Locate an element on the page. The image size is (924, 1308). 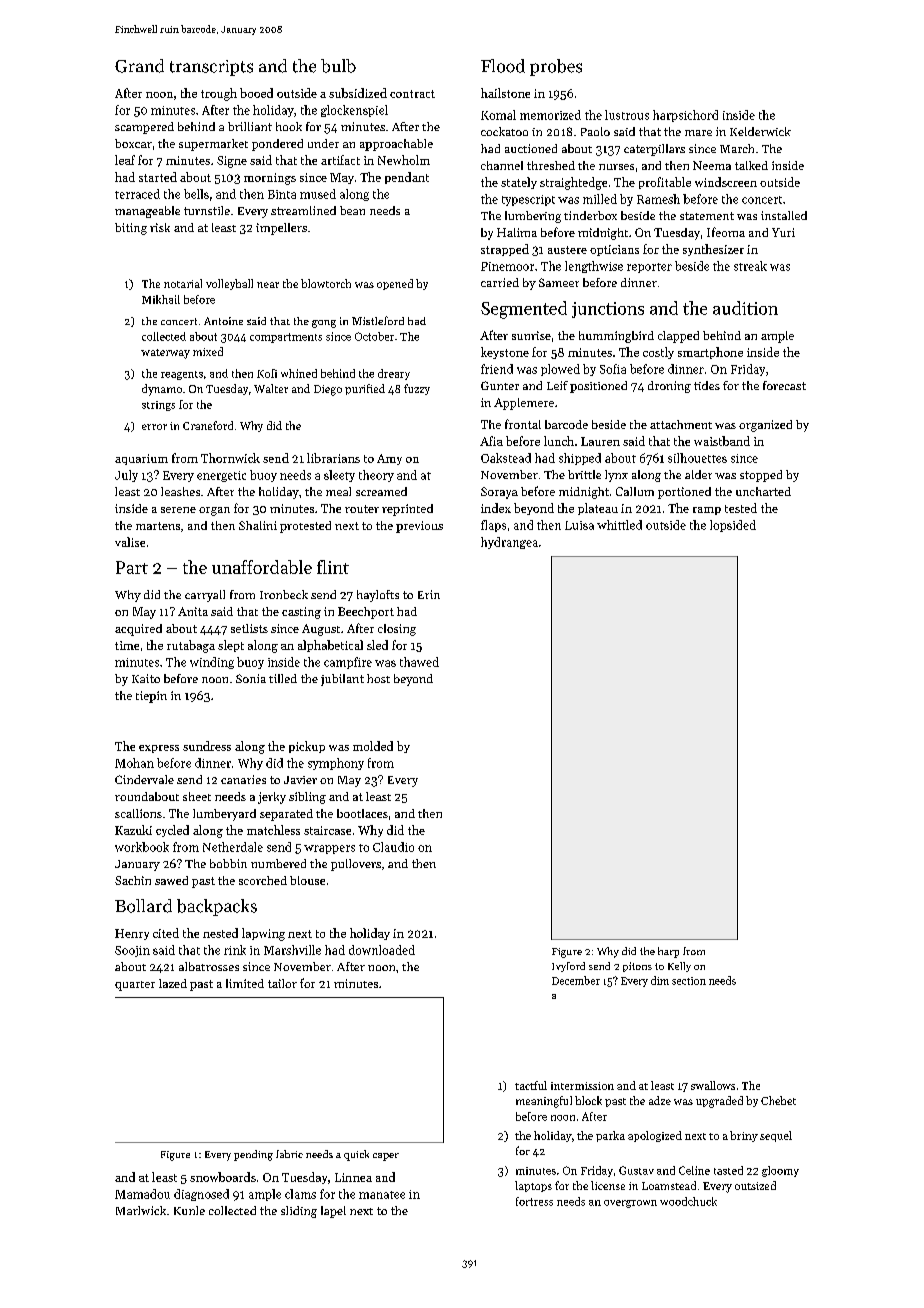
pendant is located at coordinates (407, 178).
